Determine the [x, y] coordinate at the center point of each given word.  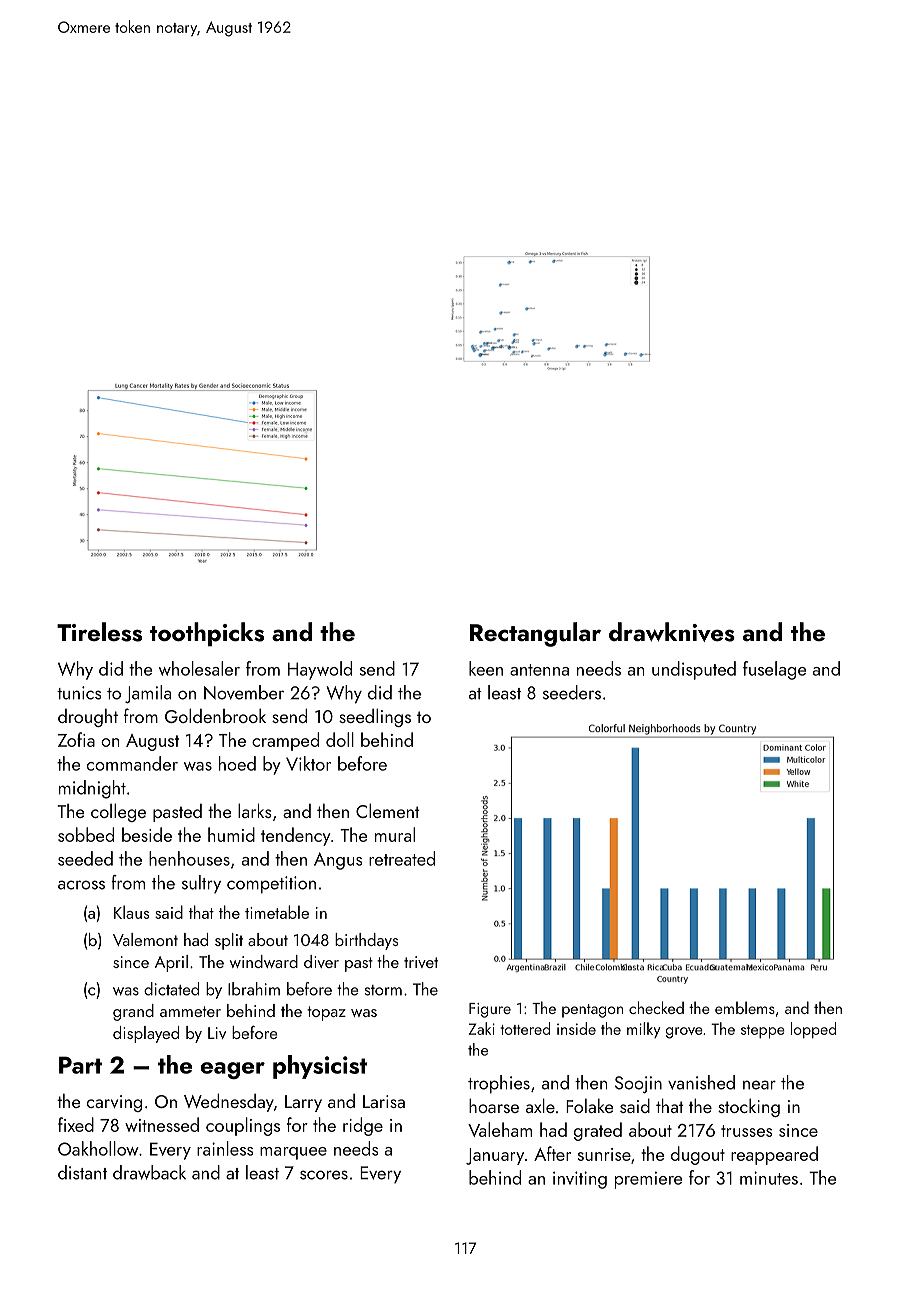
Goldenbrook [215, 715]
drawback [149, 1172]
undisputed [694, 670]
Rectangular [535, 634]
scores [324, 1175]
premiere [648, 1180]
